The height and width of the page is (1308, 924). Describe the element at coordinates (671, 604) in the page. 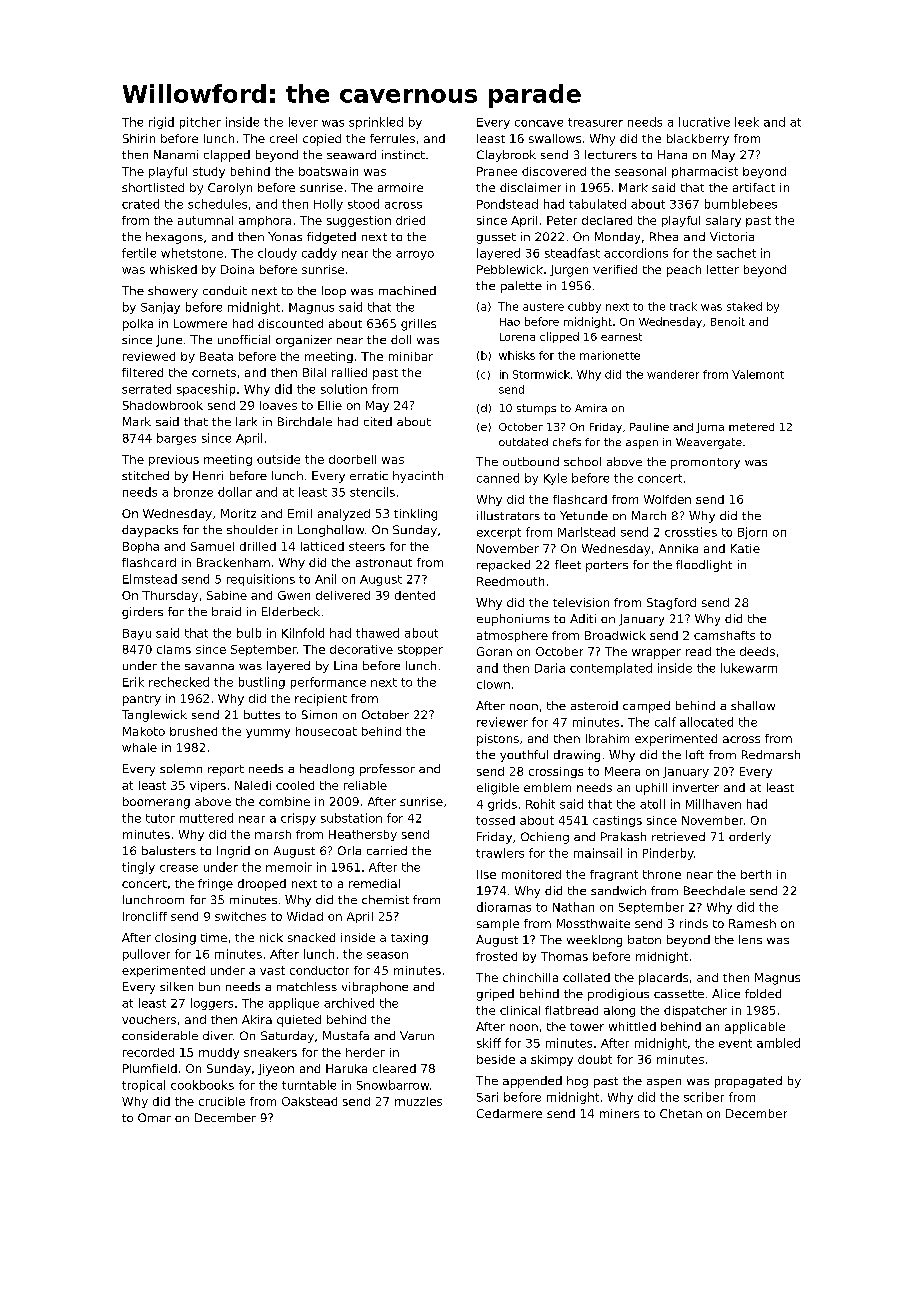

I see `Stagford` at that location.
